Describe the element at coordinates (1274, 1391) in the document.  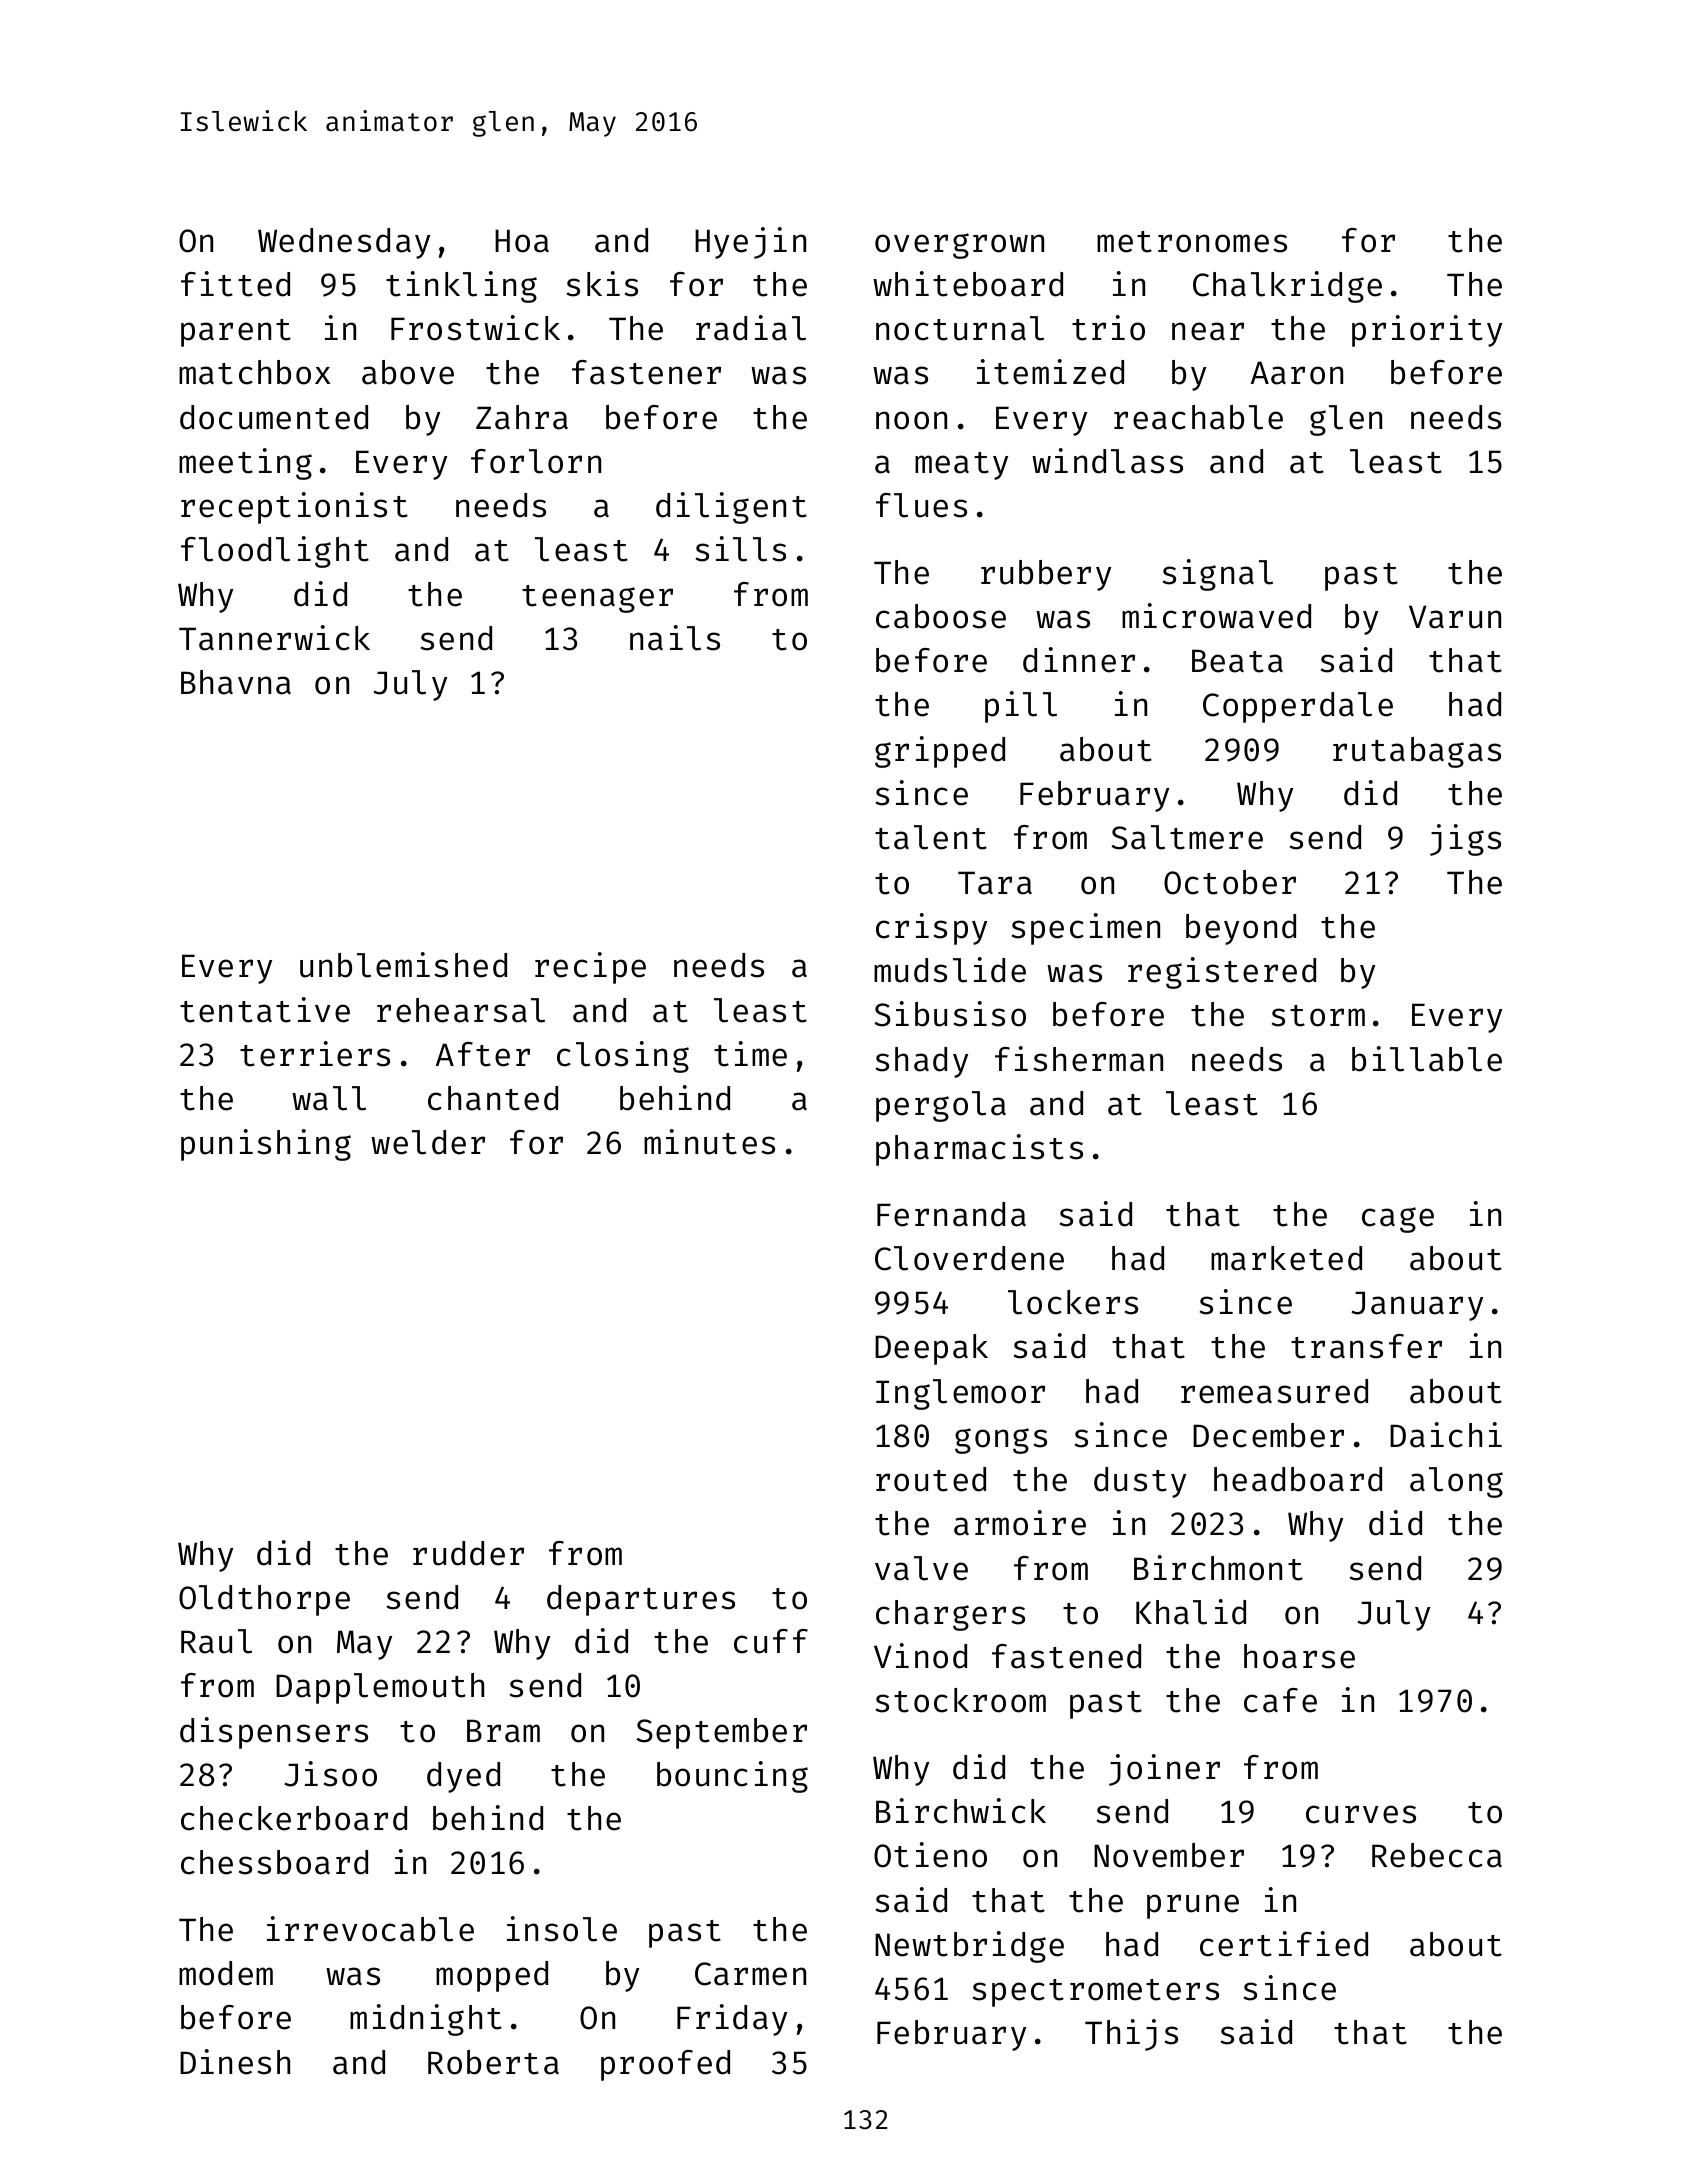
I see `remeasured` at that location.
